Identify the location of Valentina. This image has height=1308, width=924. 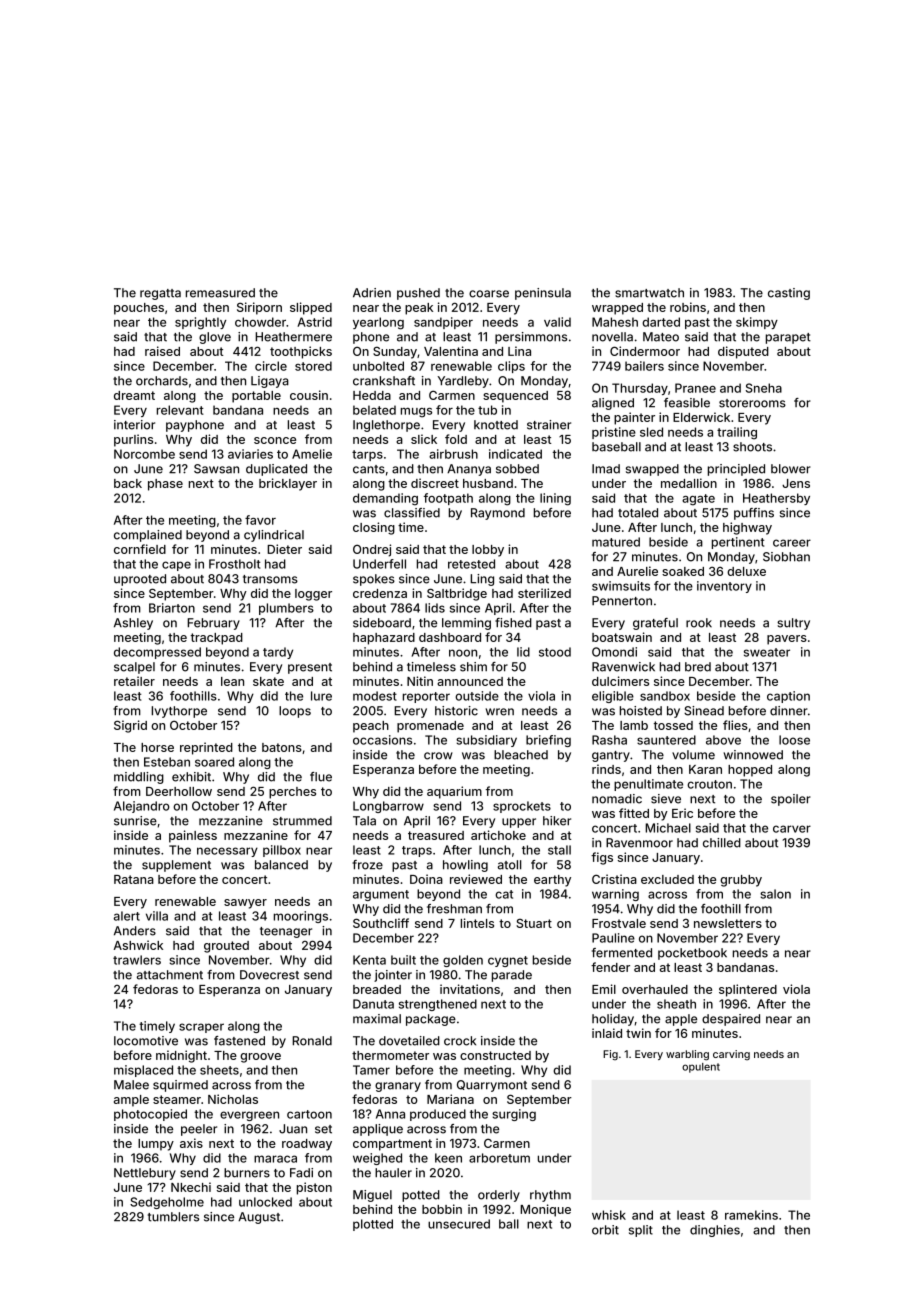
(451, 351).
